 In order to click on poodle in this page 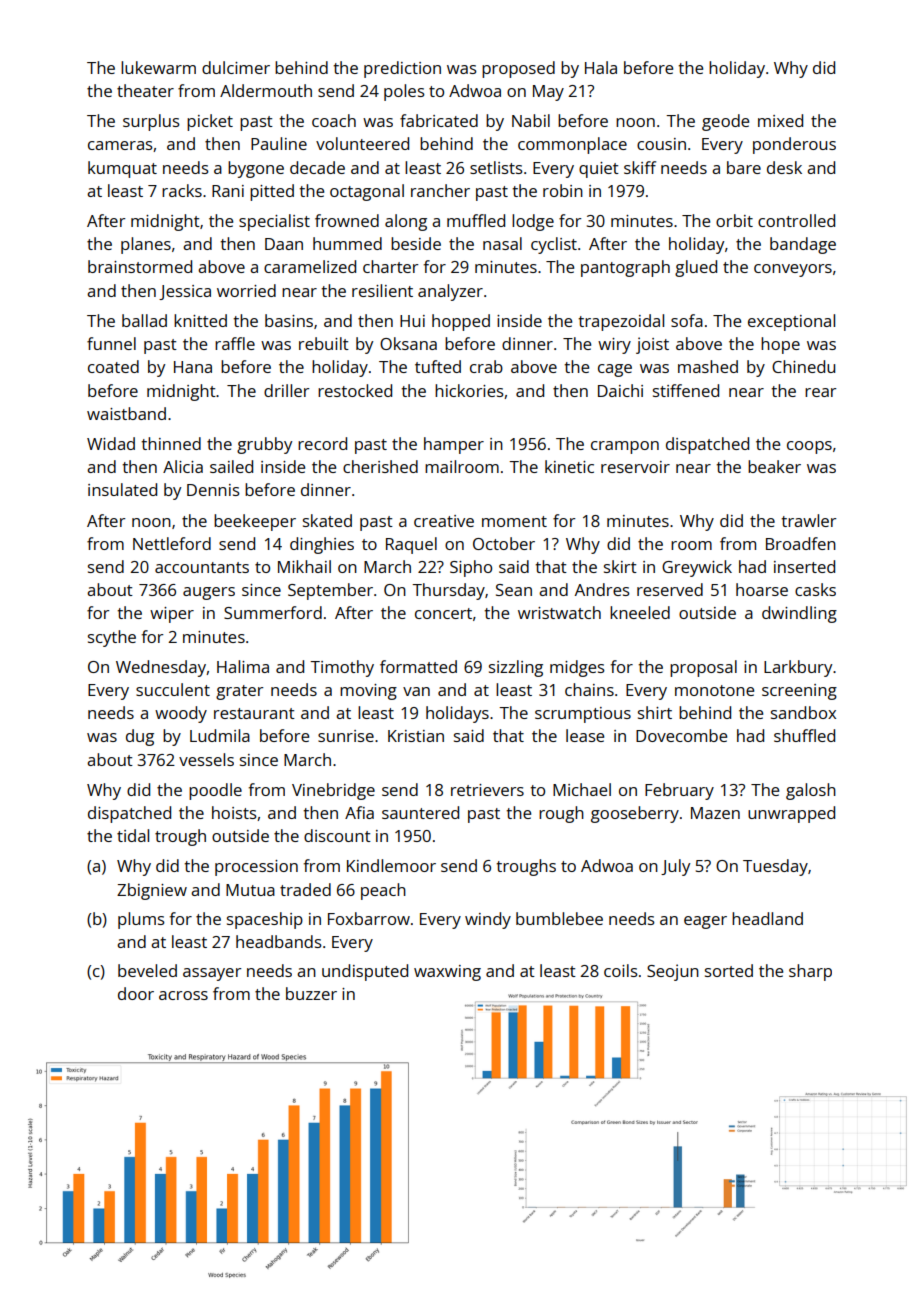, I will do `click(215, 791)`.
